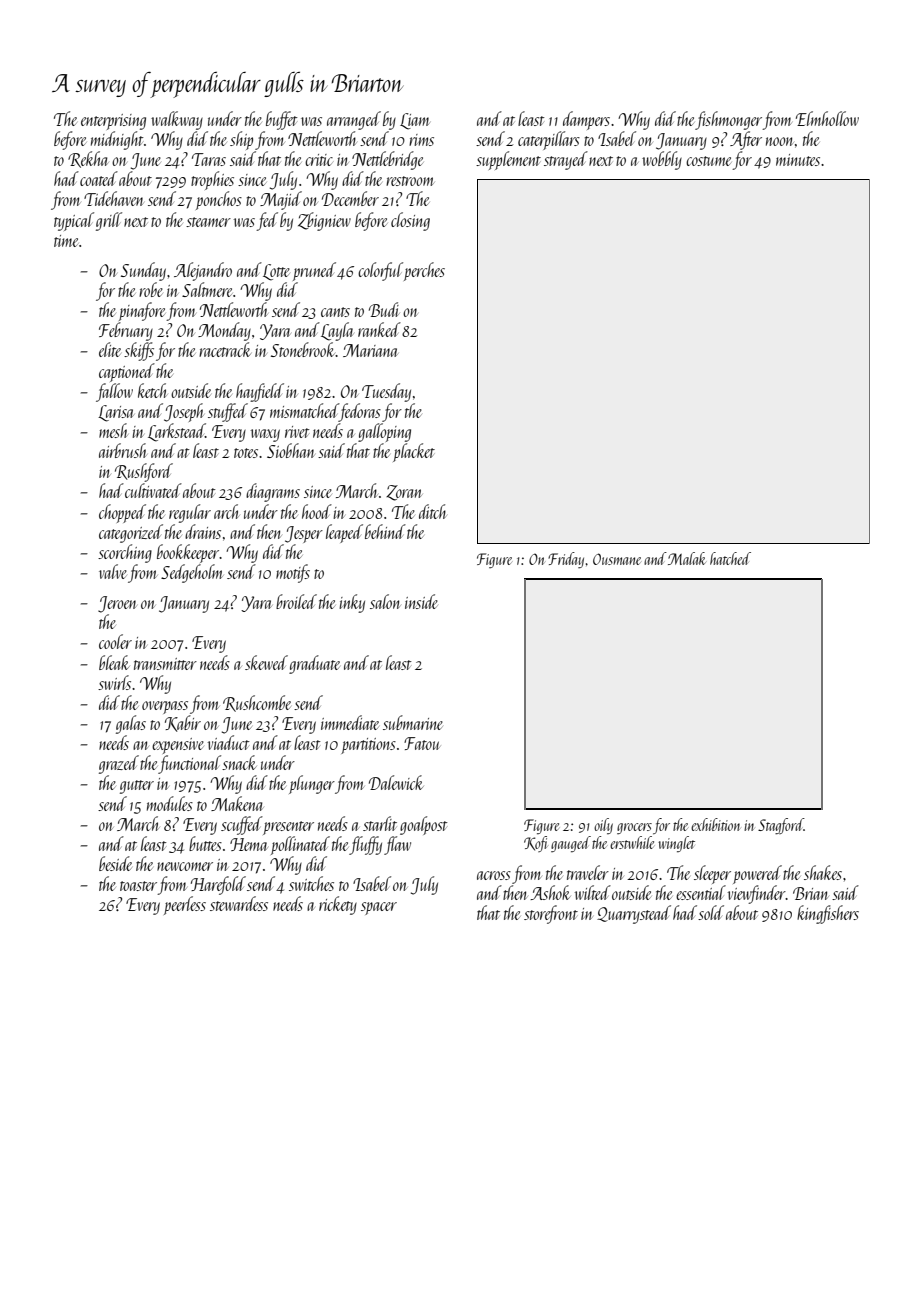 This screenshot has height=1311, width=924. I want to click on toaster, so click(138, 886).
